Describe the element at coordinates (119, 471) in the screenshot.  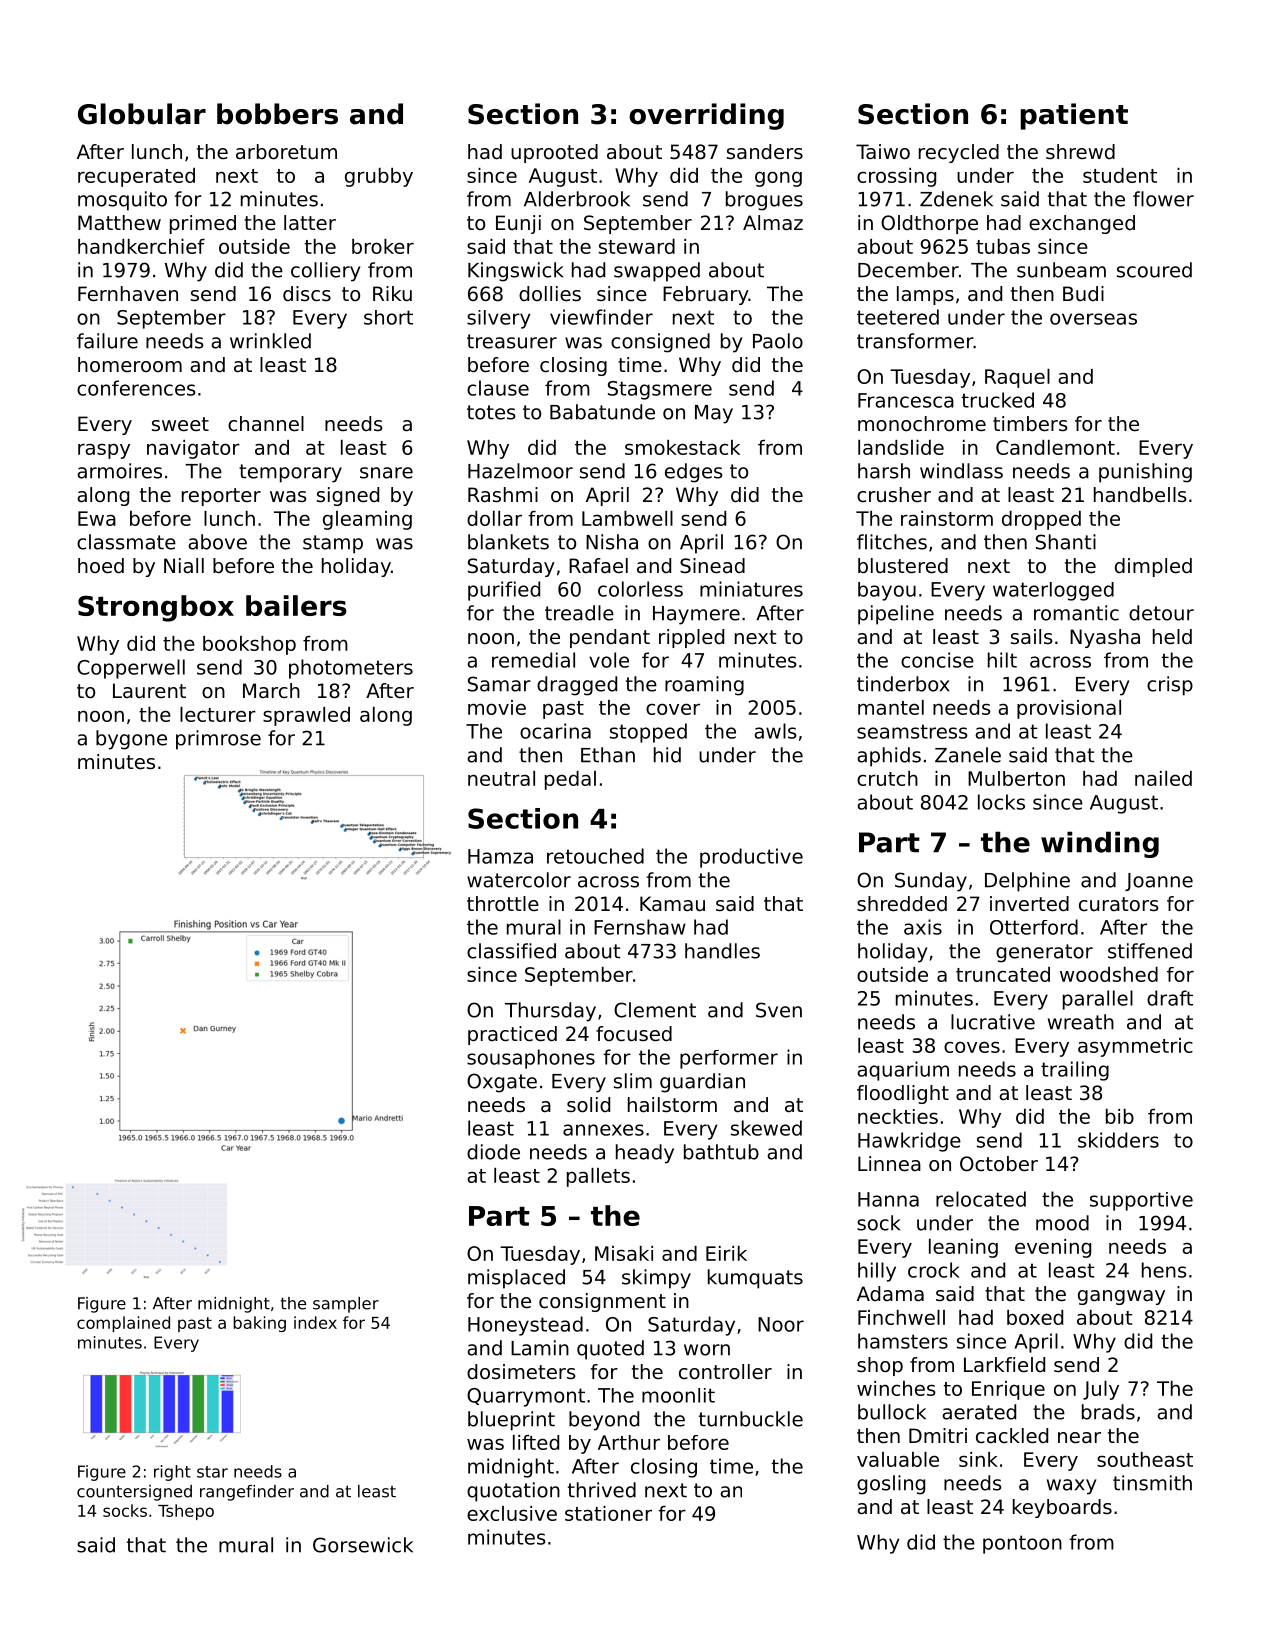
I see `armoires` at that location.
